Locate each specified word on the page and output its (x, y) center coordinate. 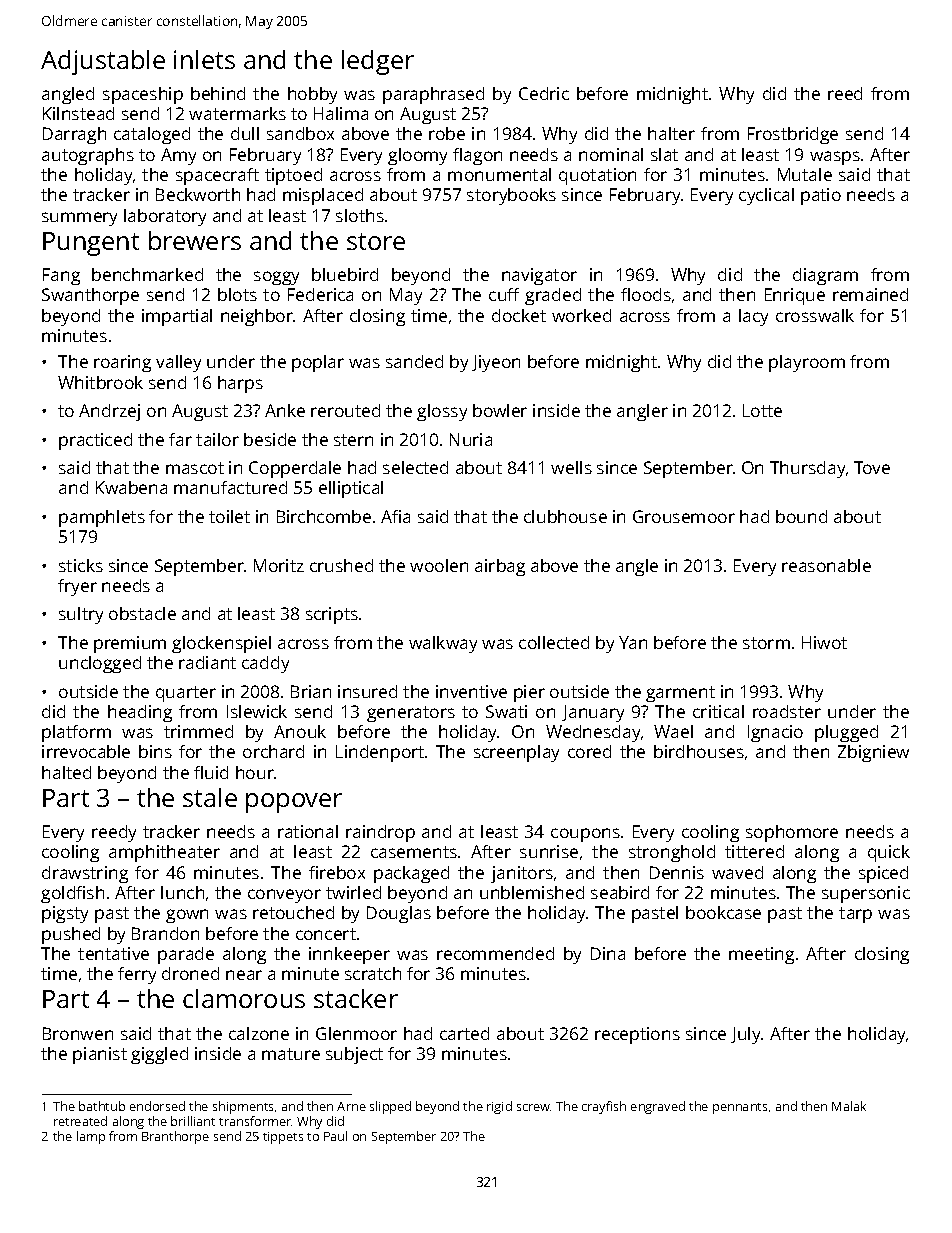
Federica (320, 294)
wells (571, 467)
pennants (740, 1108)
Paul (335, 1136)
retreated (80, 1121)
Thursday (807, 469)
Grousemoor (684, 516)
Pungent (91, 244)
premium (130, 644)
